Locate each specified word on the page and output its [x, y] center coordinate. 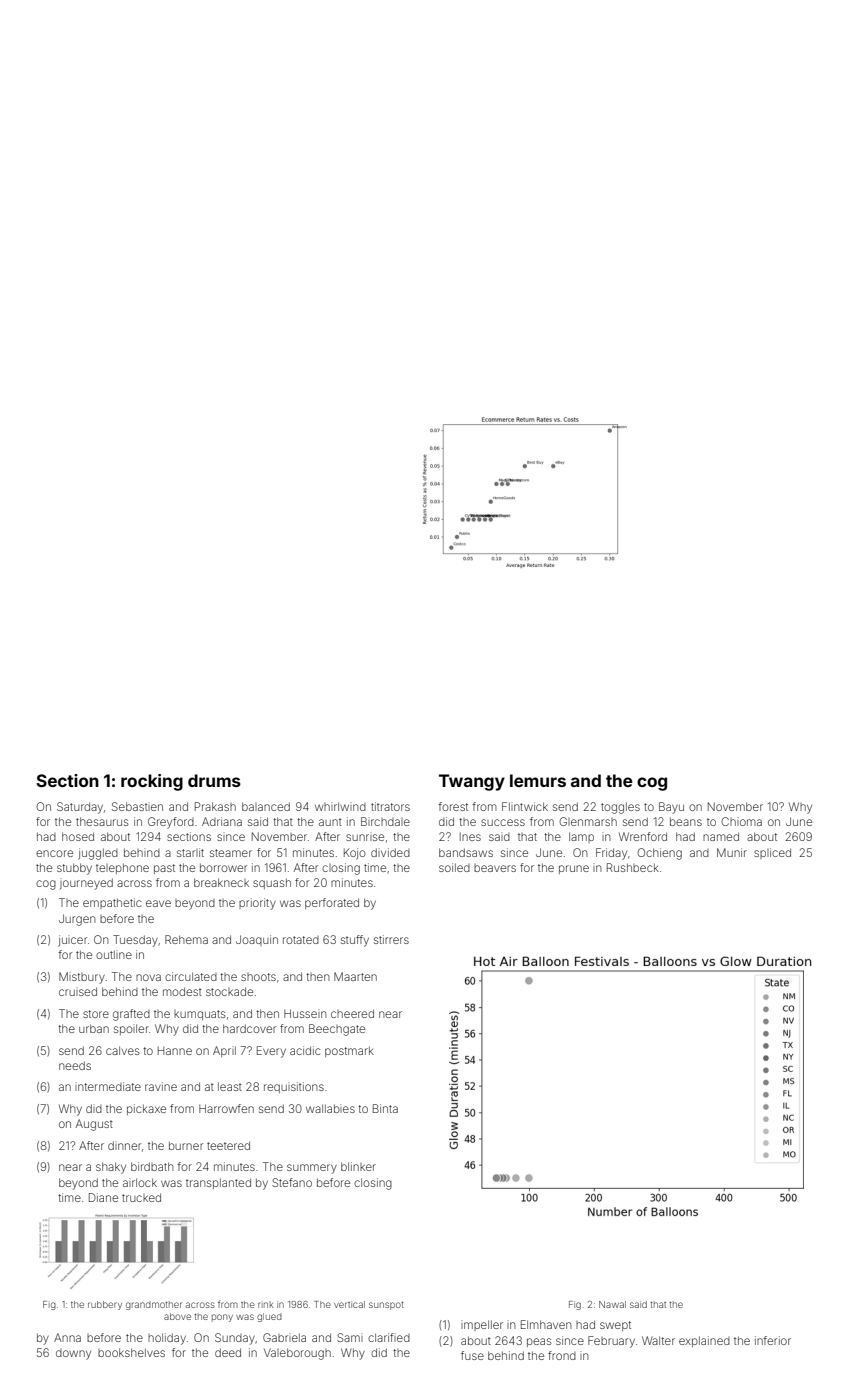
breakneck [221, 882]
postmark [349, 1051]
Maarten [355, 976]
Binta [385, 1108]
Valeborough [297, 1354]
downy [73, 1354]
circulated [191, 976]
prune [574, 869]
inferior [773, 1340]
